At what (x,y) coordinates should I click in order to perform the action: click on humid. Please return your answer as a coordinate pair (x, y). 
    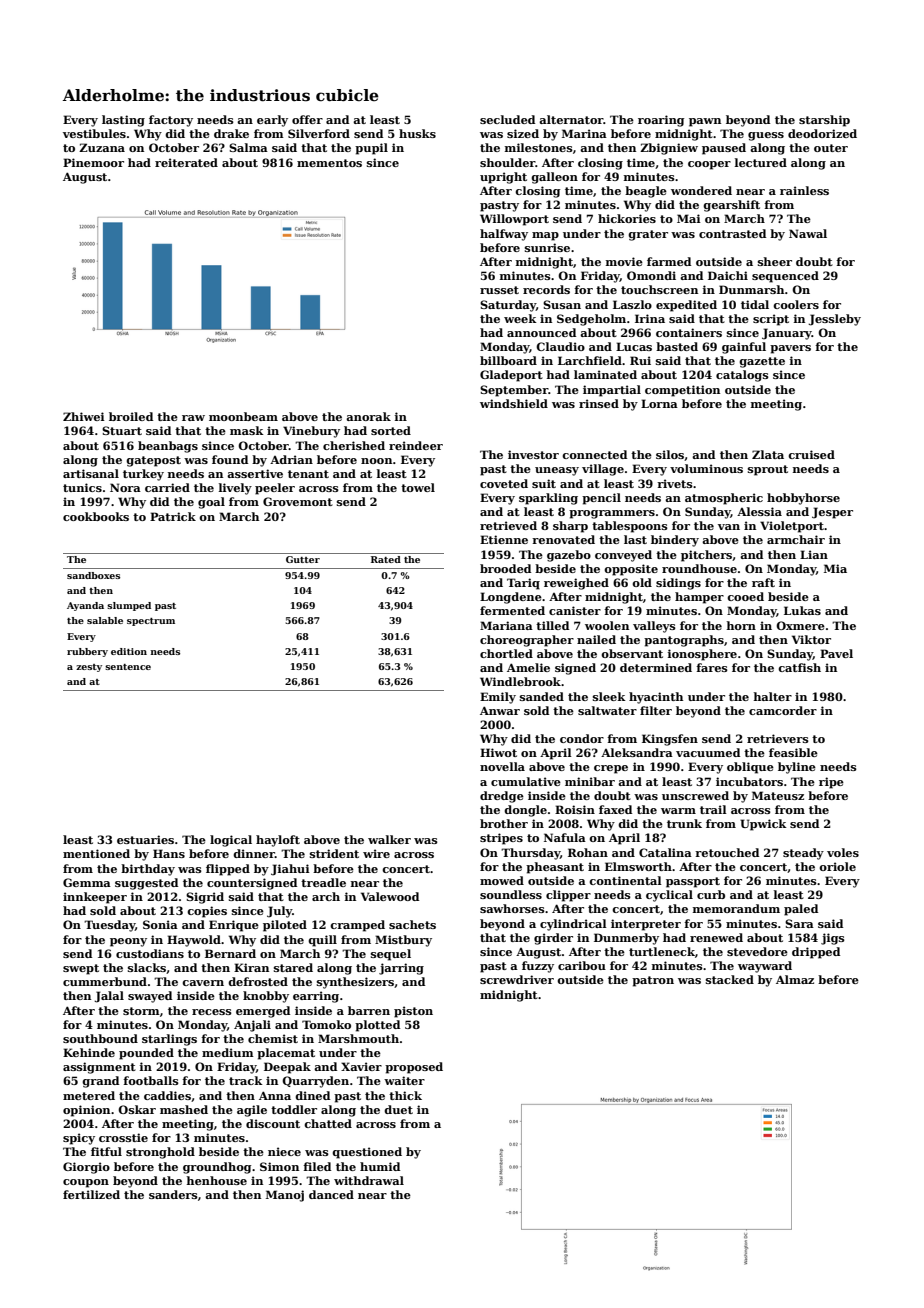
    Looking at the image, I should click on (380, 1166).
